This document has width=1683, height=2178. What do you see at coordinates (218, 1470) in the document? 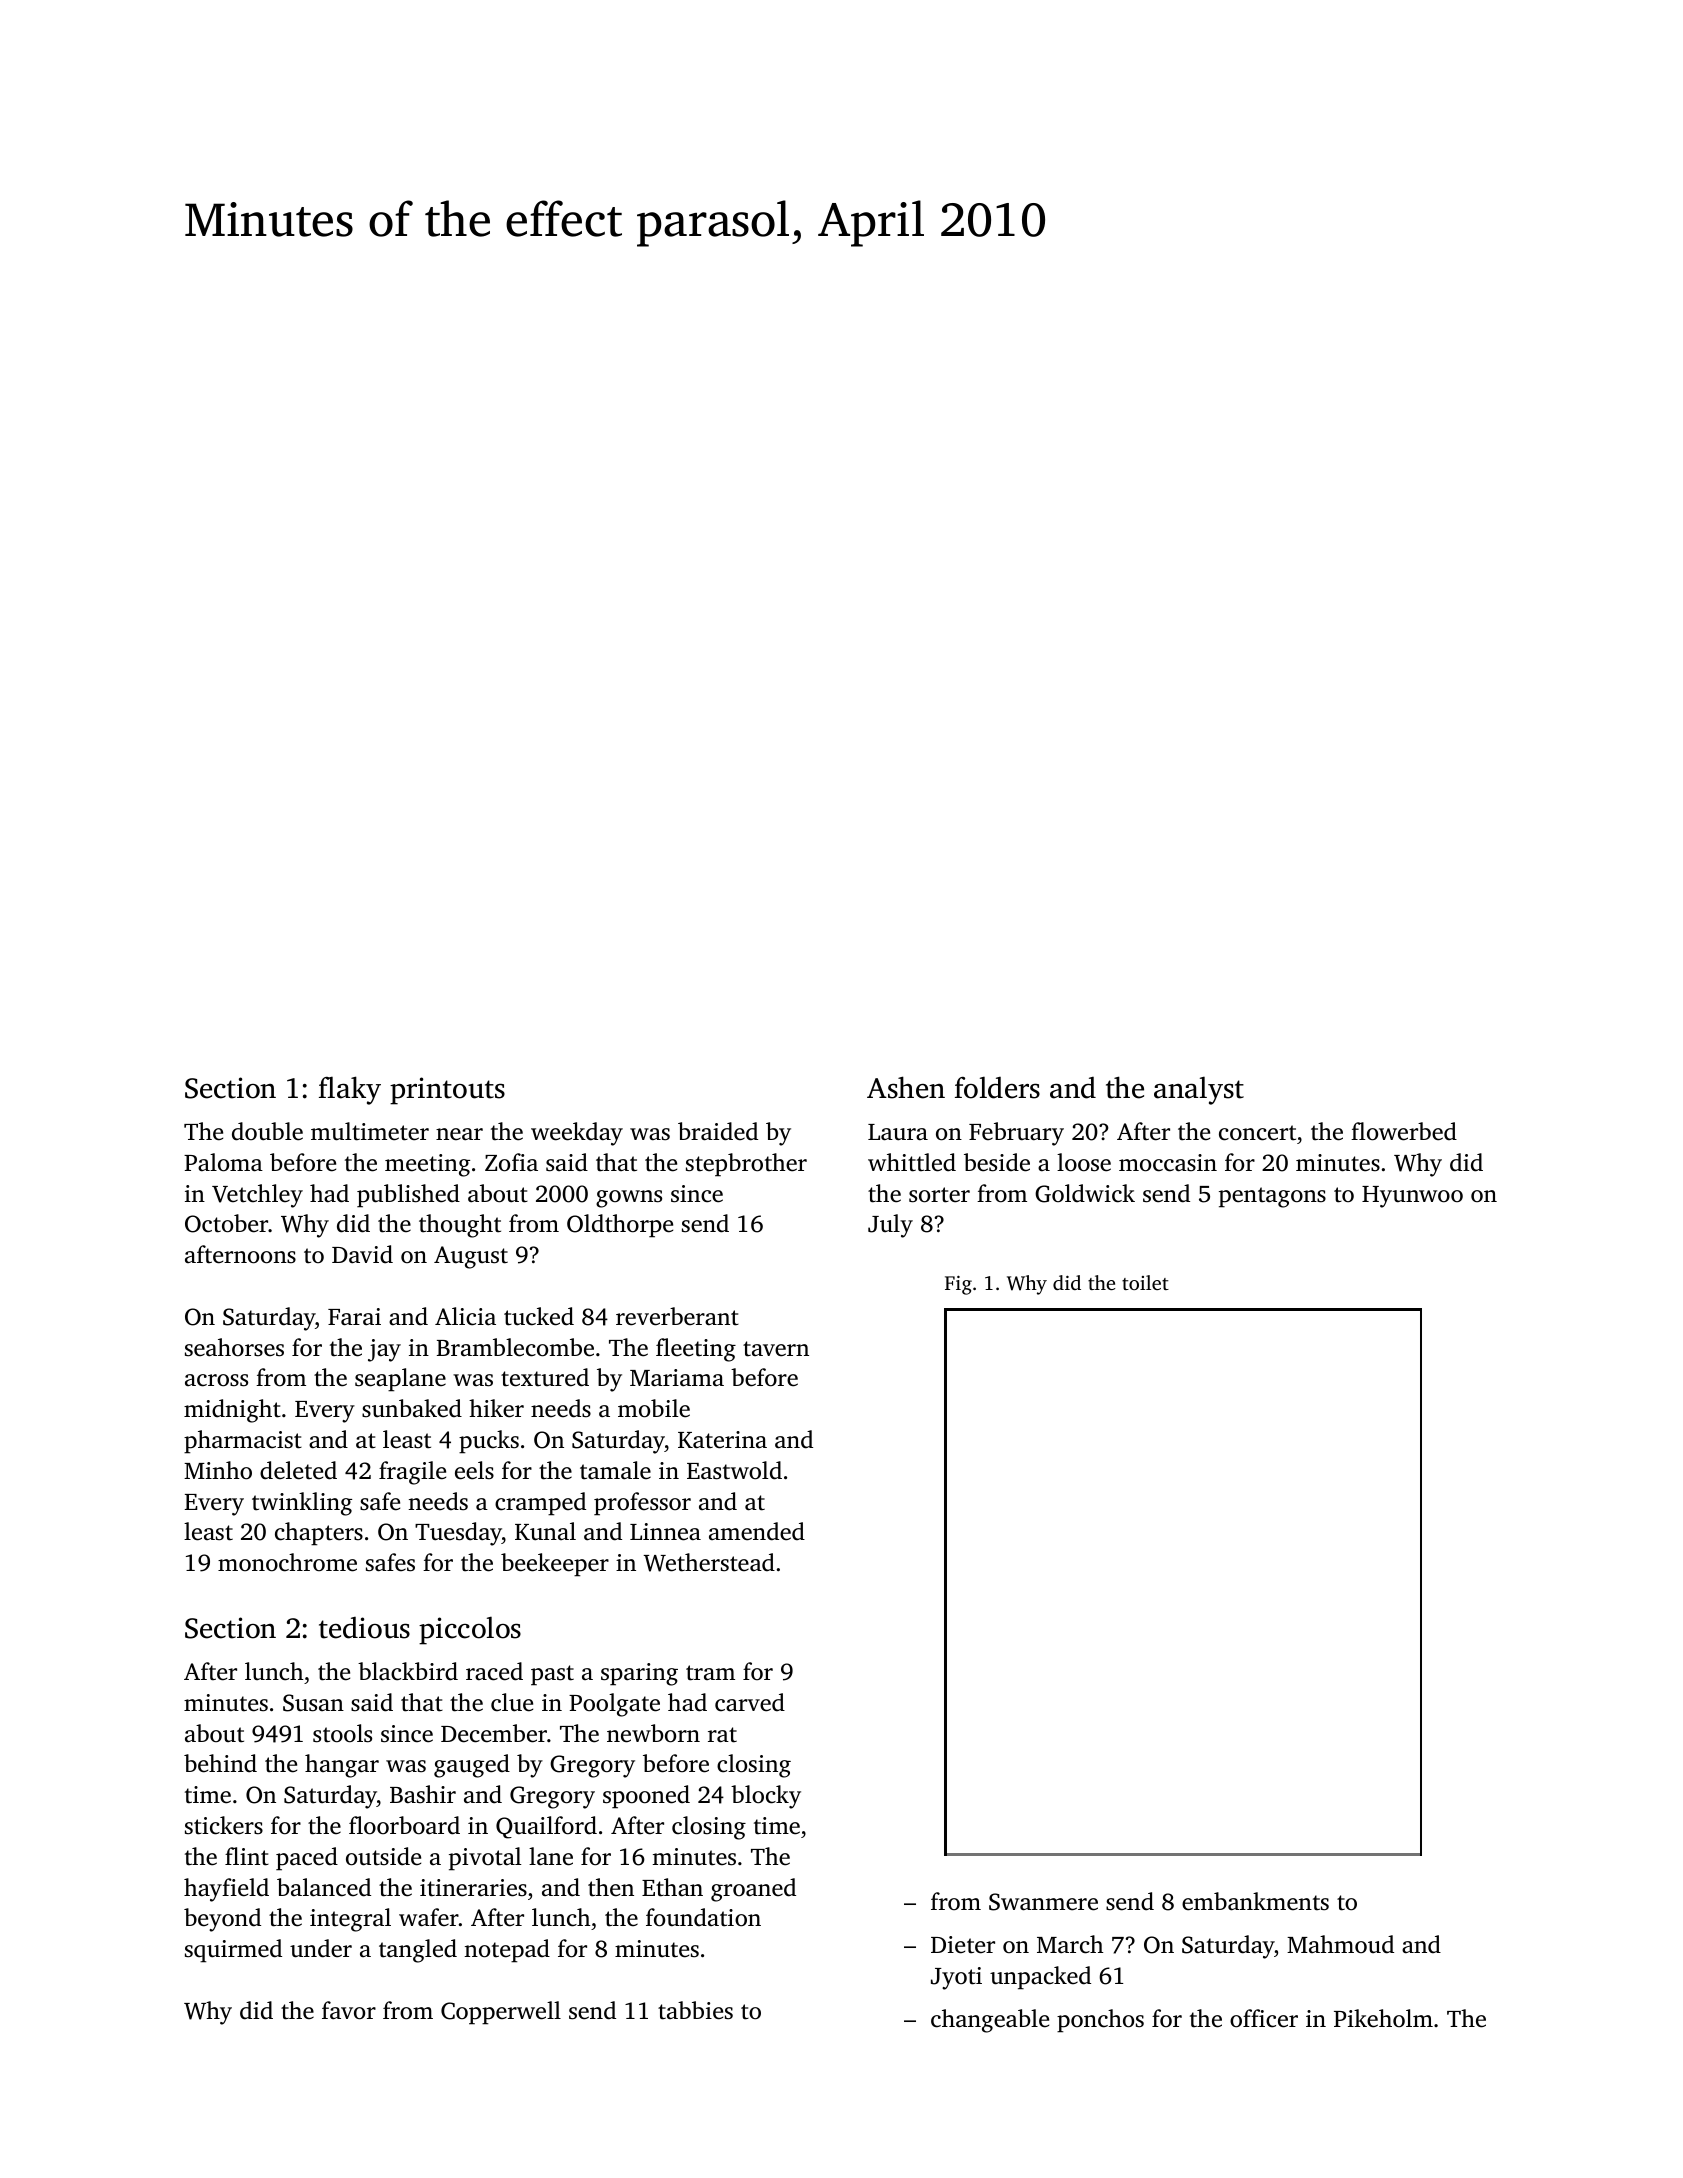
I see `Minho` at bounding box center [218, 1470].
